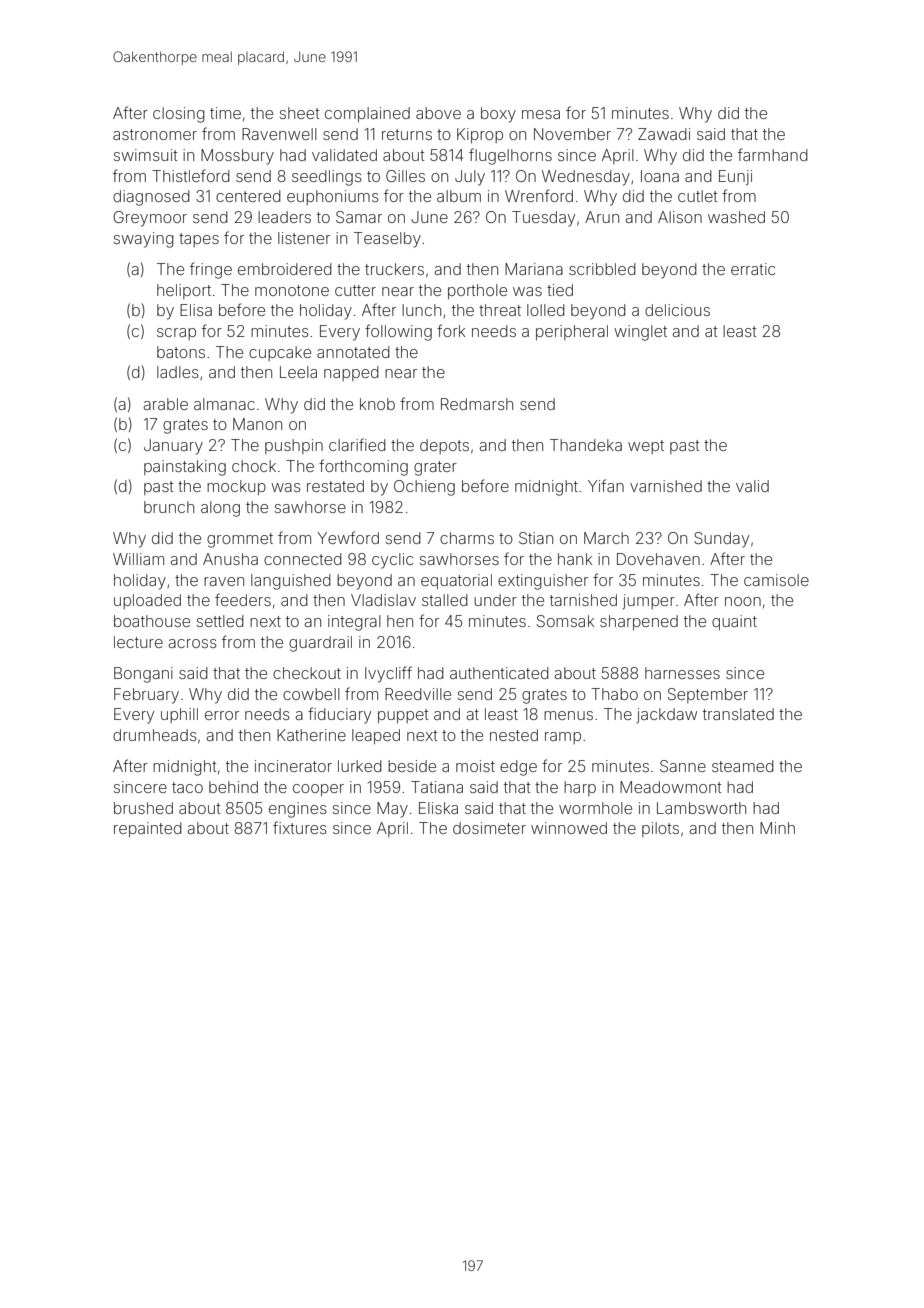 This document has height=1308, width=924. What do you see at coordinates (257, 424) in the document?
I see `Manon` at bounding box center [257, 424].
